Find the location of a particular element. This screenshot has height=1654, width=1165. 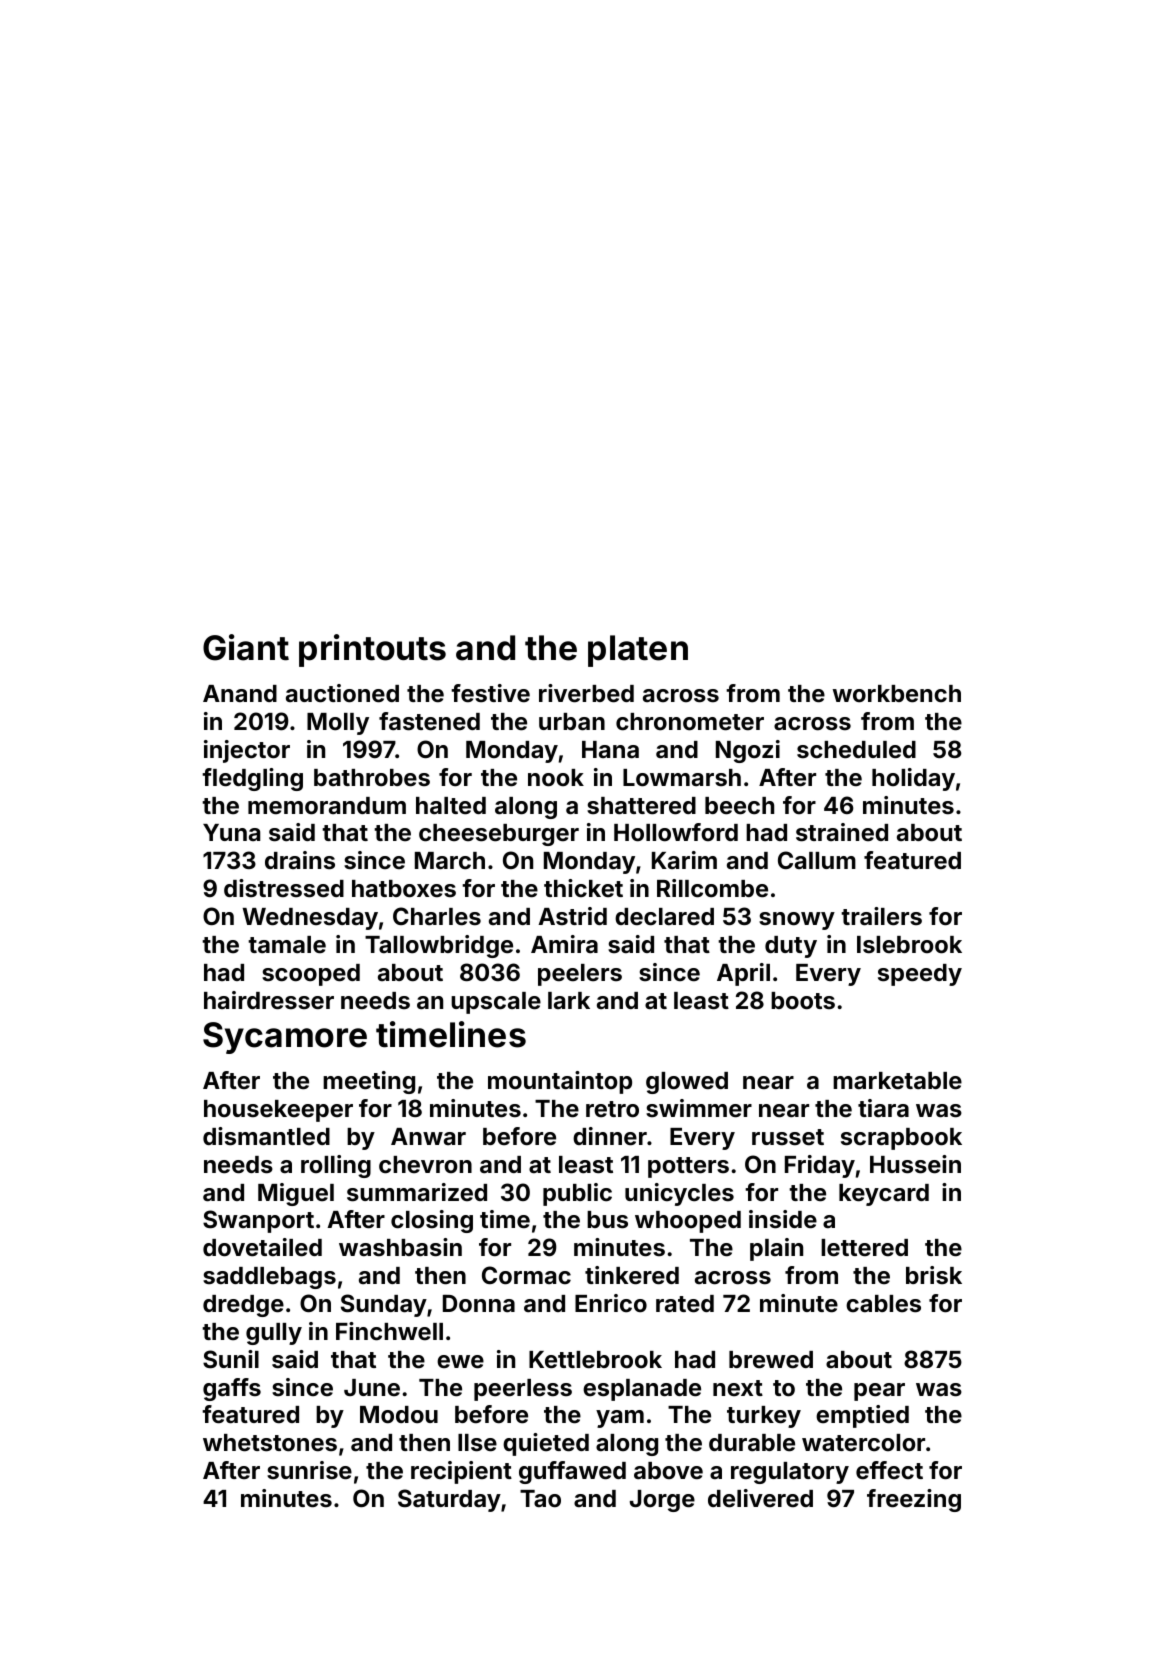

chronometer is located at coordinates (690, 722).
